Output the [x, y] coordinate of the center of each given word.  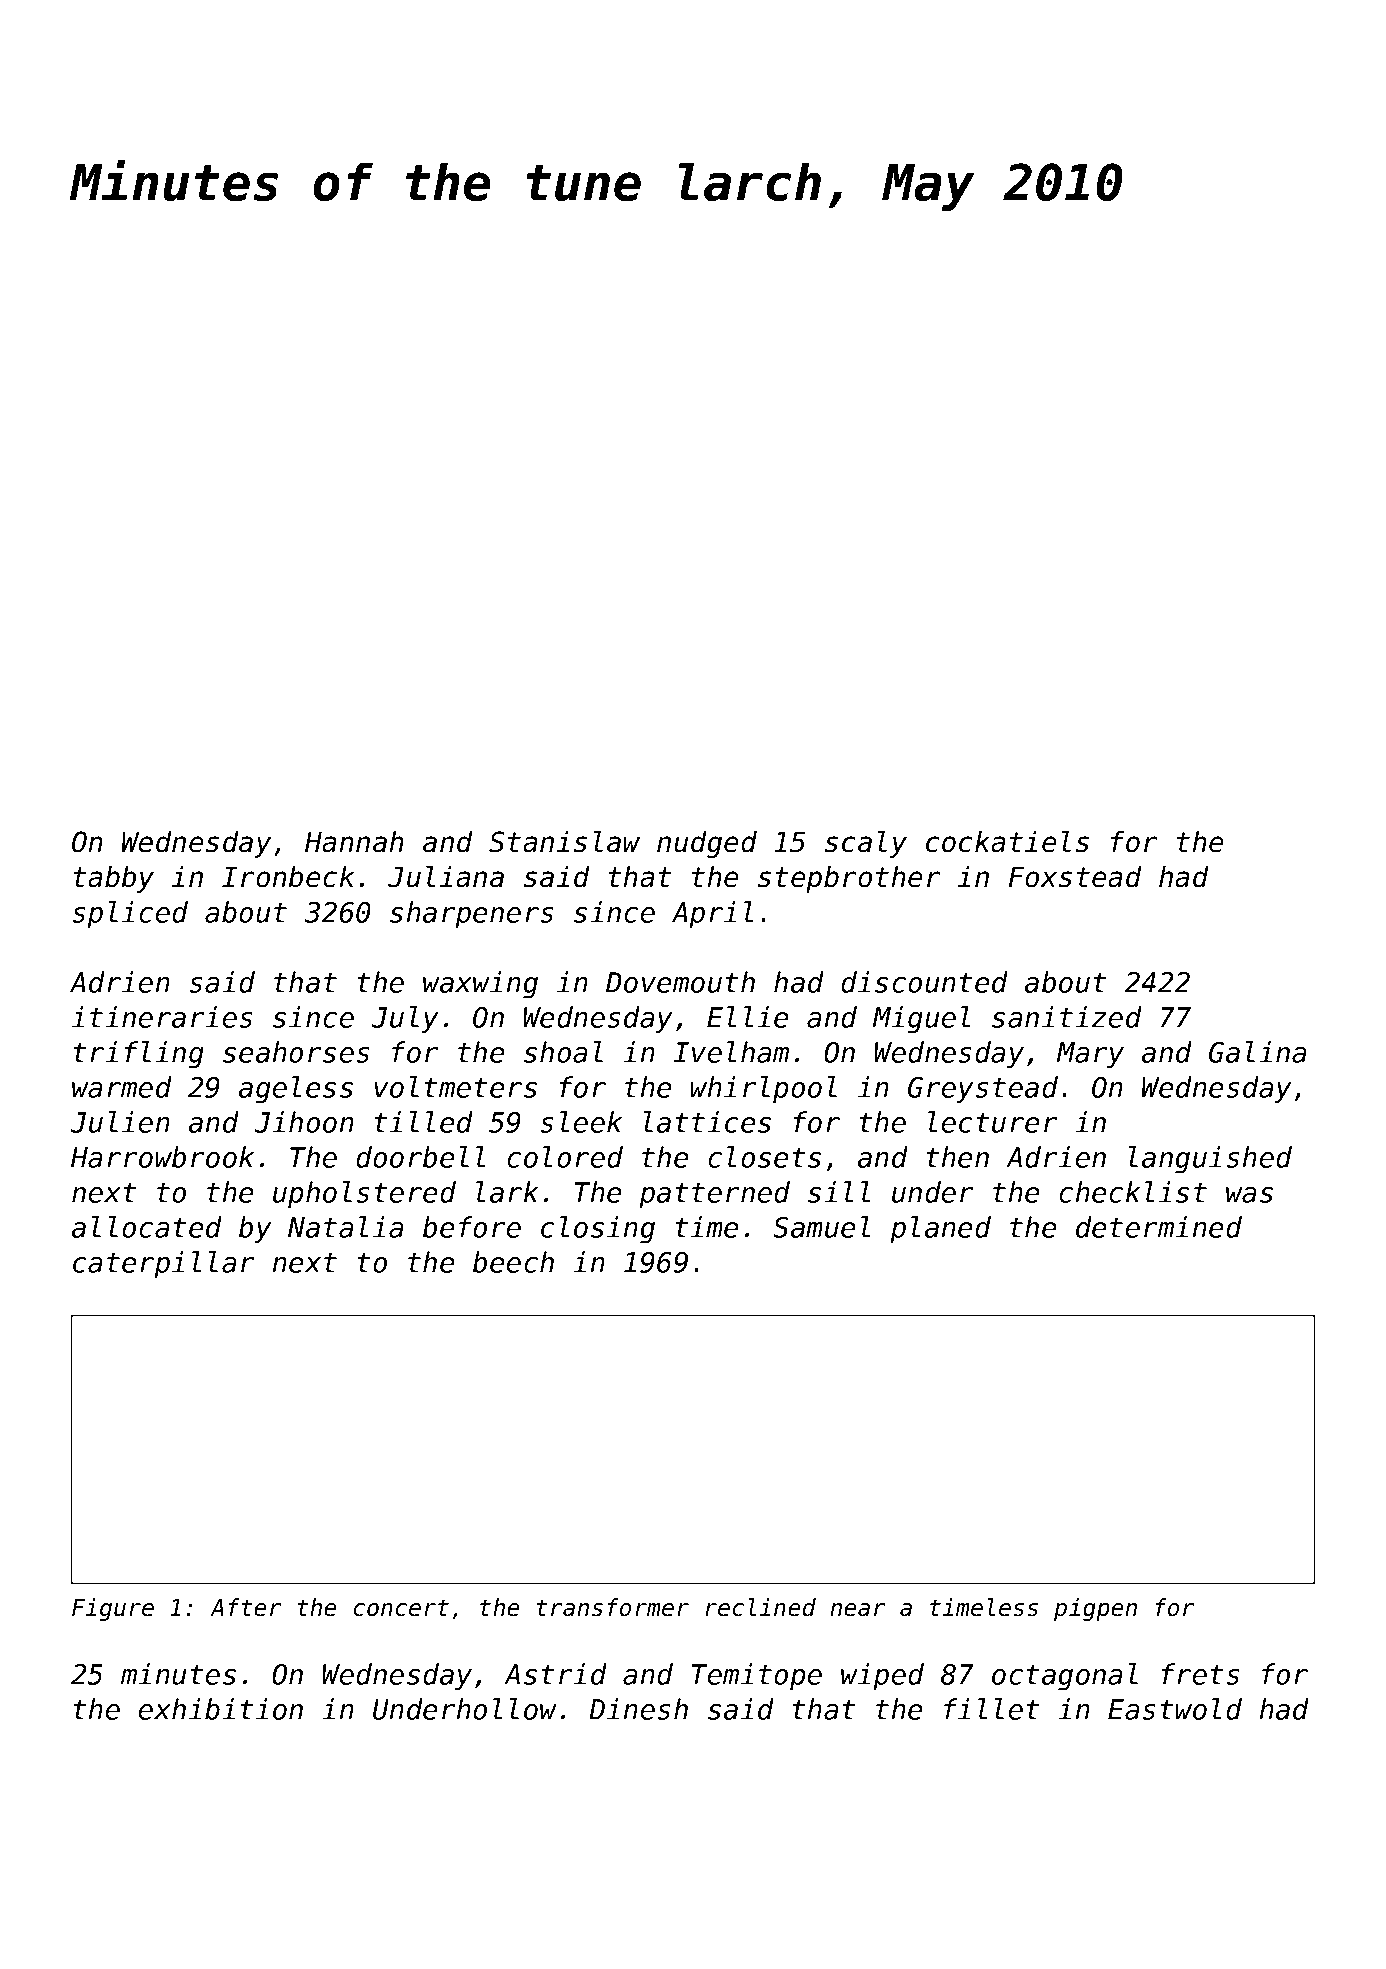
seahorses [296, 1052]
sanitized [1067, 1017]
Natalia [345, 1227]
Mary [1090, 1055]
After [245, 1607]
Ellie [748, 1017]
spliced [130, 915]
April [712, 915]
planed [940, 1230]
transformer [613, 1607]
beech [513, 1262]
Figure [113, 1609]
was [1249, 1195]
